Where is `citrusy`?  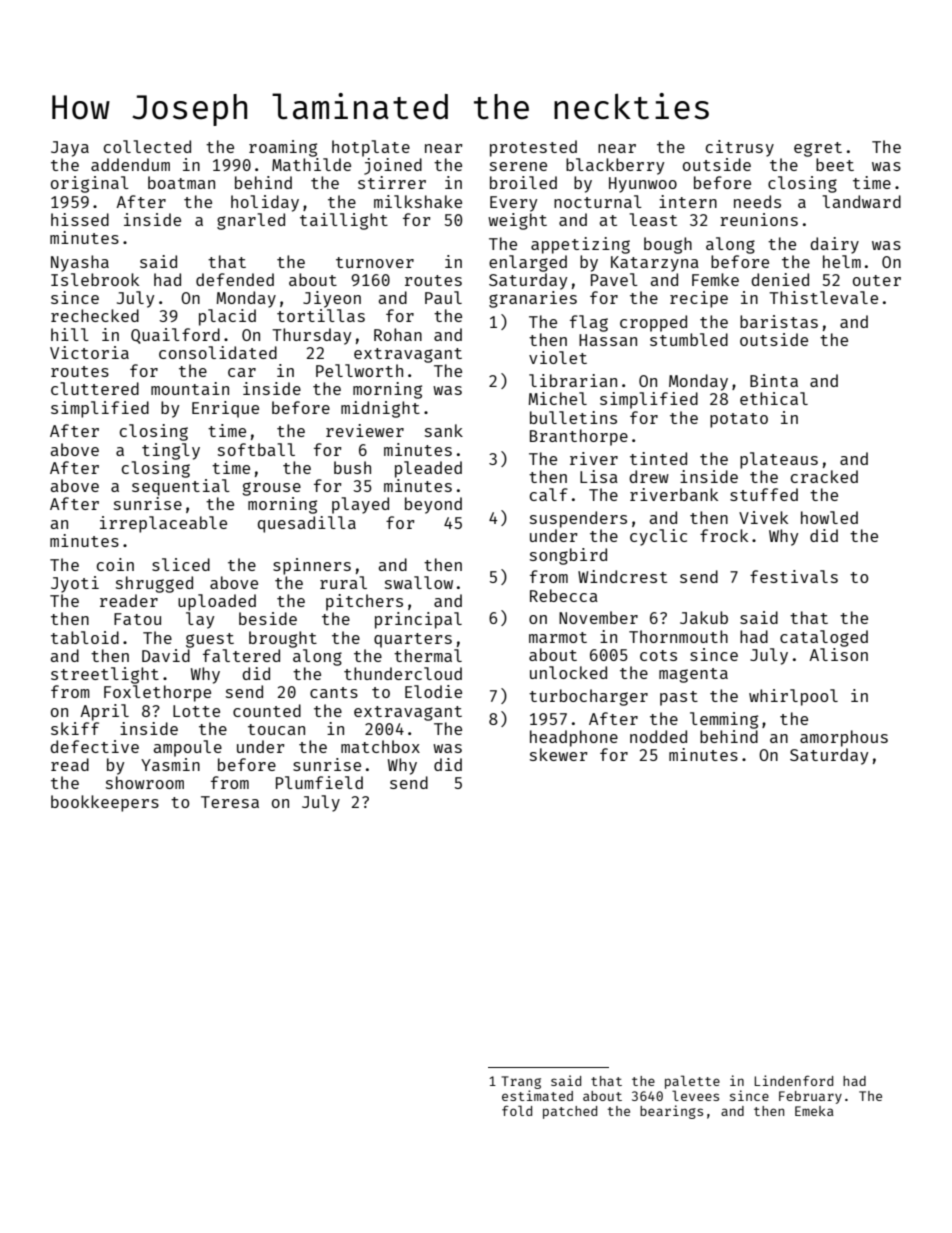
citrusy is located at coordinates (740, 148).
